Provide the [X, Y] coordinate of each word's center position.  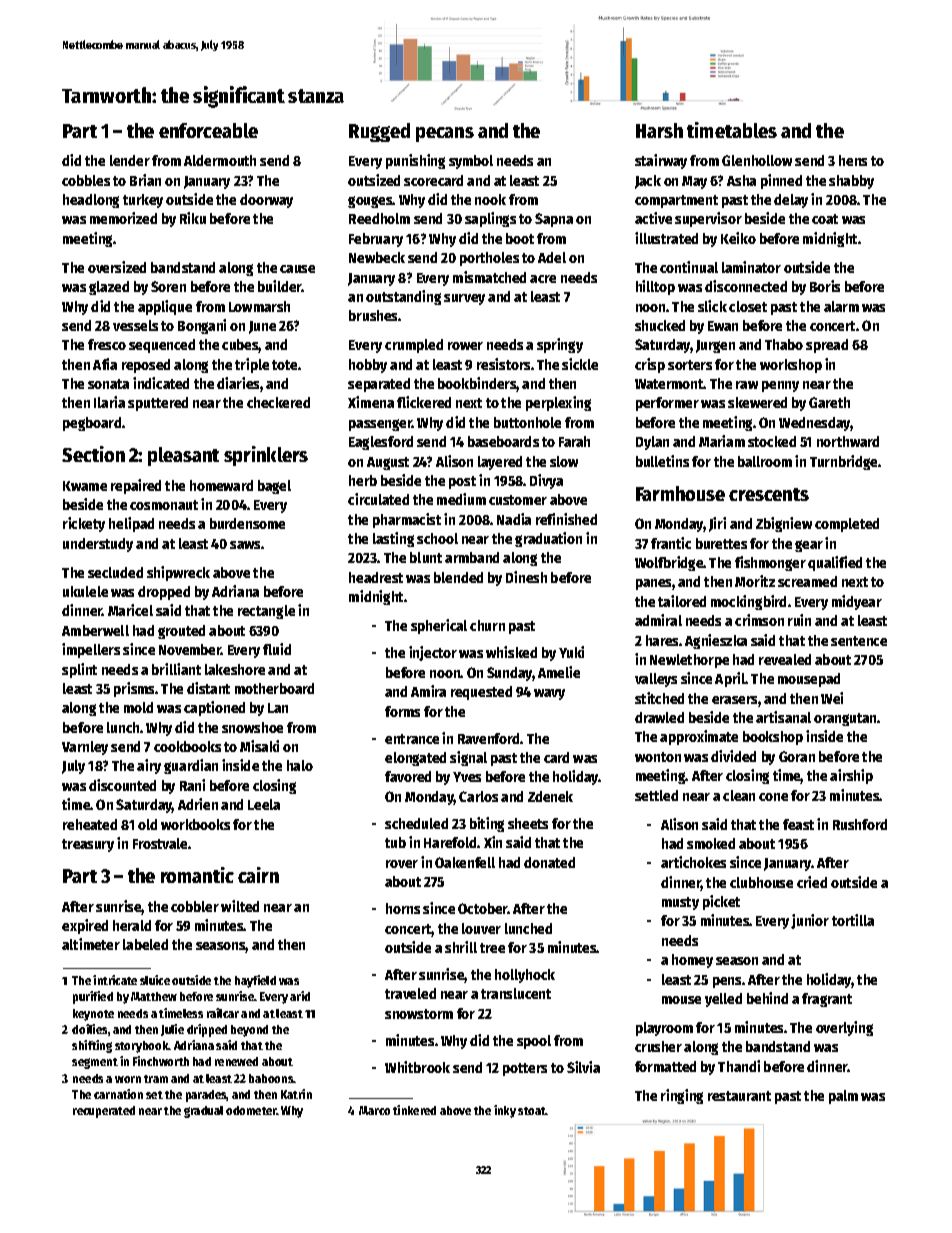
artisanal [783, 717]
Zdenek [550, 796]
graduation [548, 539]
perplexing [558, 403]
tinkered [414, 1110]
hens [853, 160]
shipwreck [178, 573]
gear [809, 546]
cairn [258, 875]
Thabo [784, 344]
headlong [91, 201]
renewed [236, 1061]
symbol [471, 162]
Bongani [202, 326]
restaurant [739, 1096]
